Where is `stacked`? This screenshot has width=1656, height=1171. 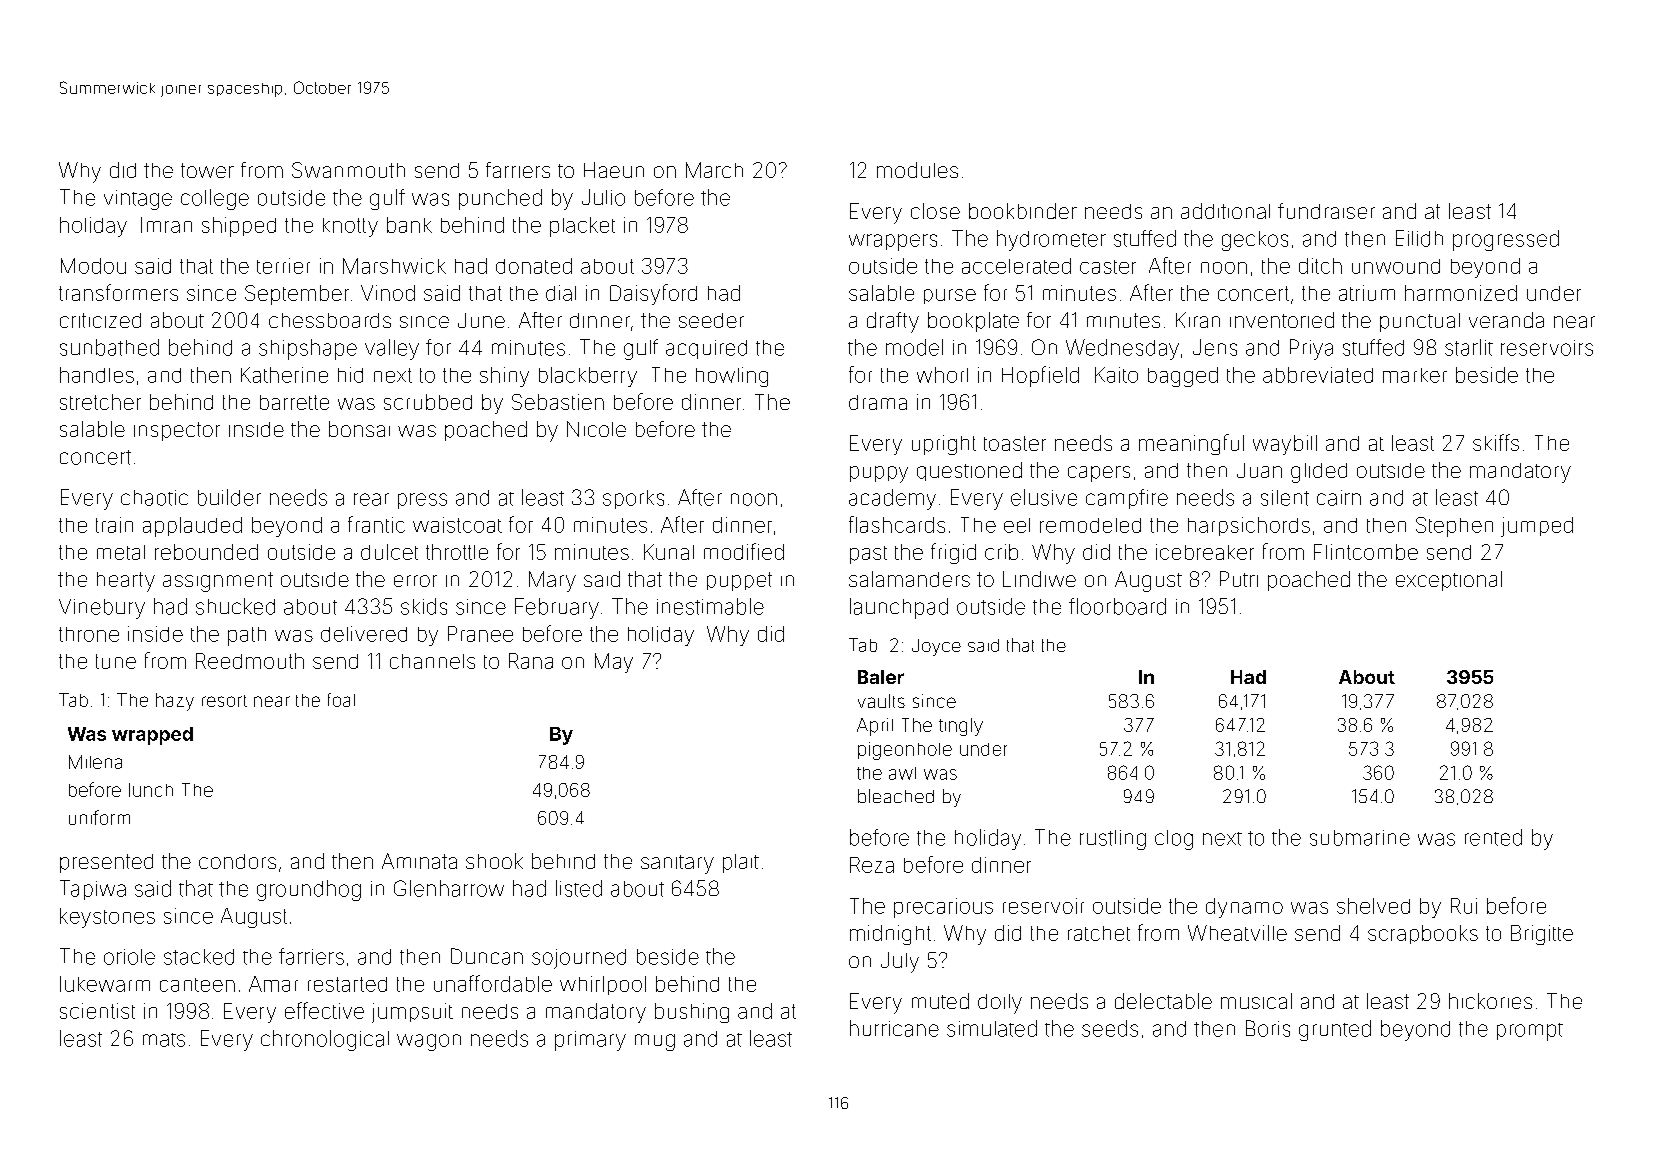
stacked is located at coordinates (199, 957).
